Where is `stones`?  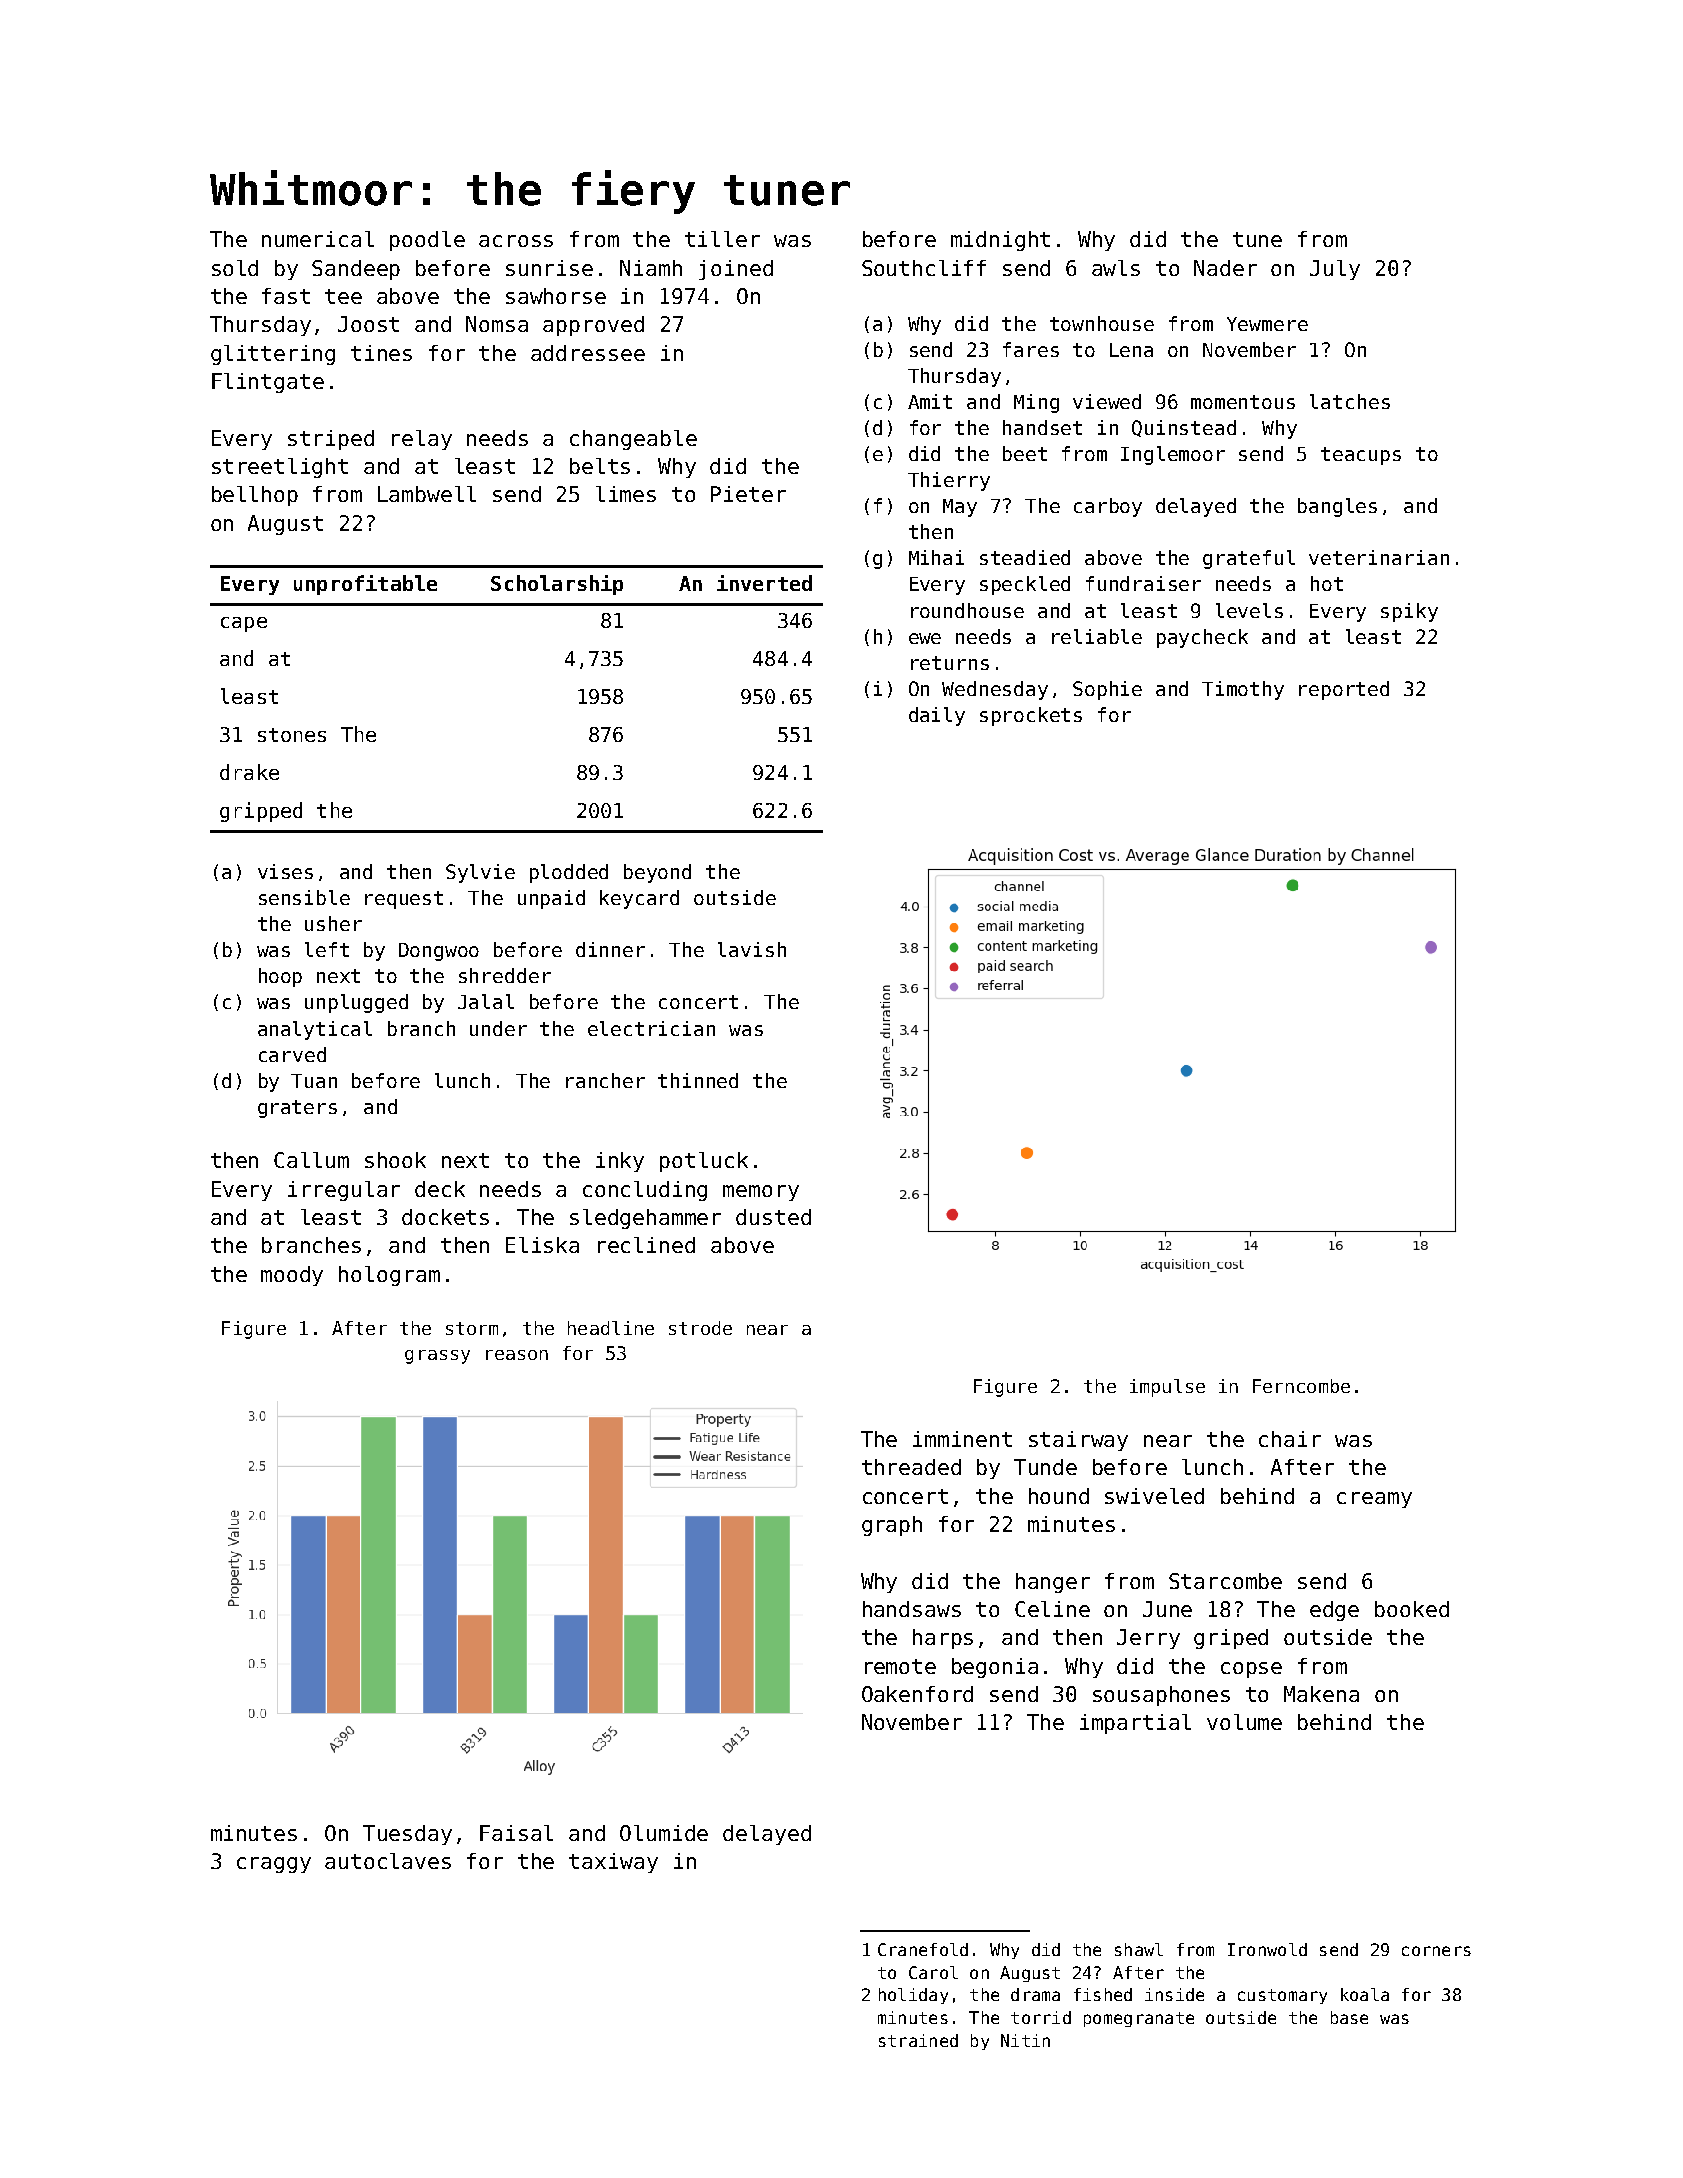 stones is located at coordinates (292, 735).
